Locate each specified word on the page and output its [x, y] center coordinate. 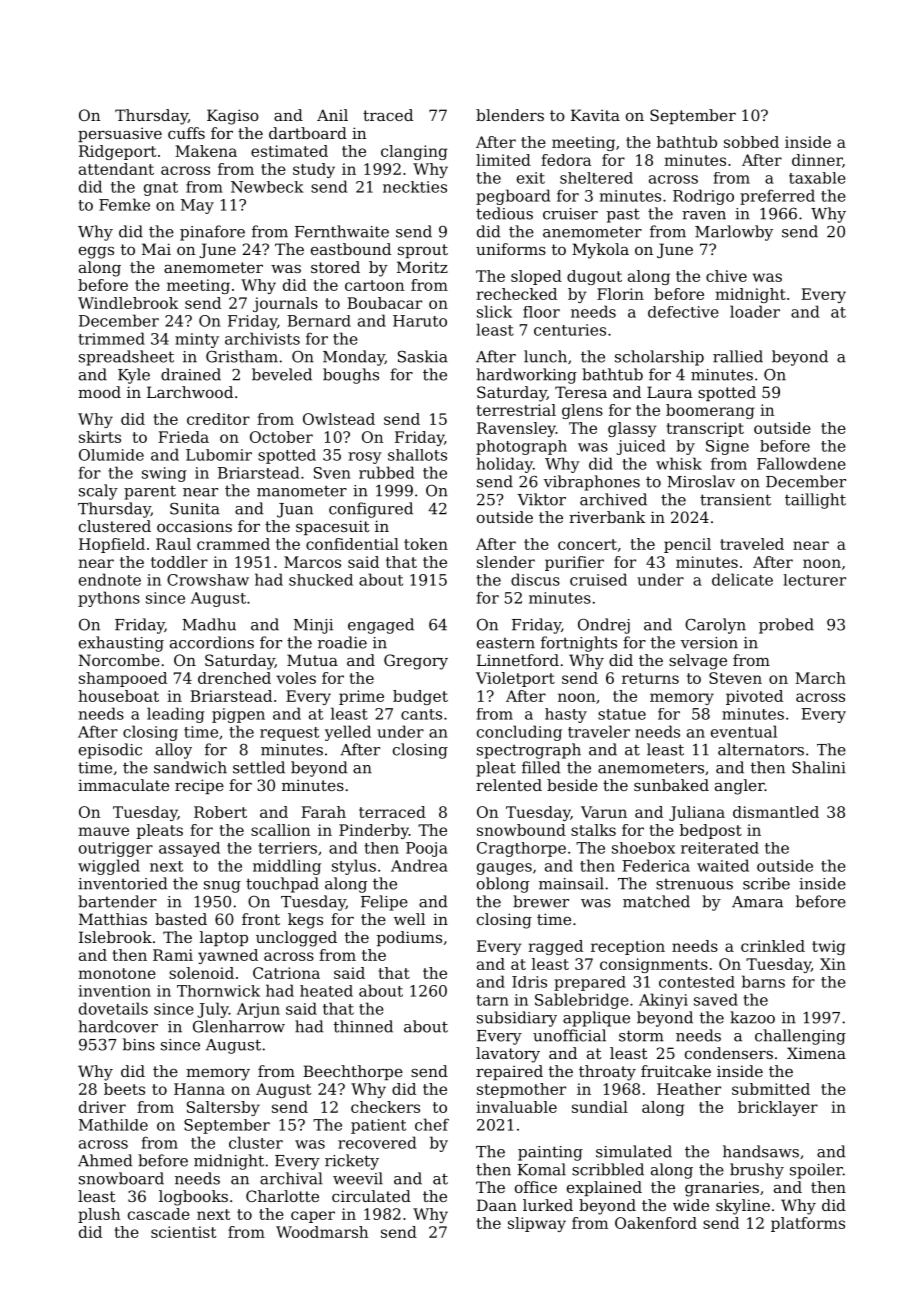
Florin [620, 294]
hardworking [527, 376]
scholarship [659, 358]
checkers [385, 1107]
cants [421, 714]
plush [99, 1215]
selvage [698, 662]
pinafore [212, 233]
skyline [743, 1207]
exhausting [121, 644]
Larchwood [190, 392]
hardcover [118, 1026]
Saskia [423, 356]
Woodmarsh [322, 1232]
